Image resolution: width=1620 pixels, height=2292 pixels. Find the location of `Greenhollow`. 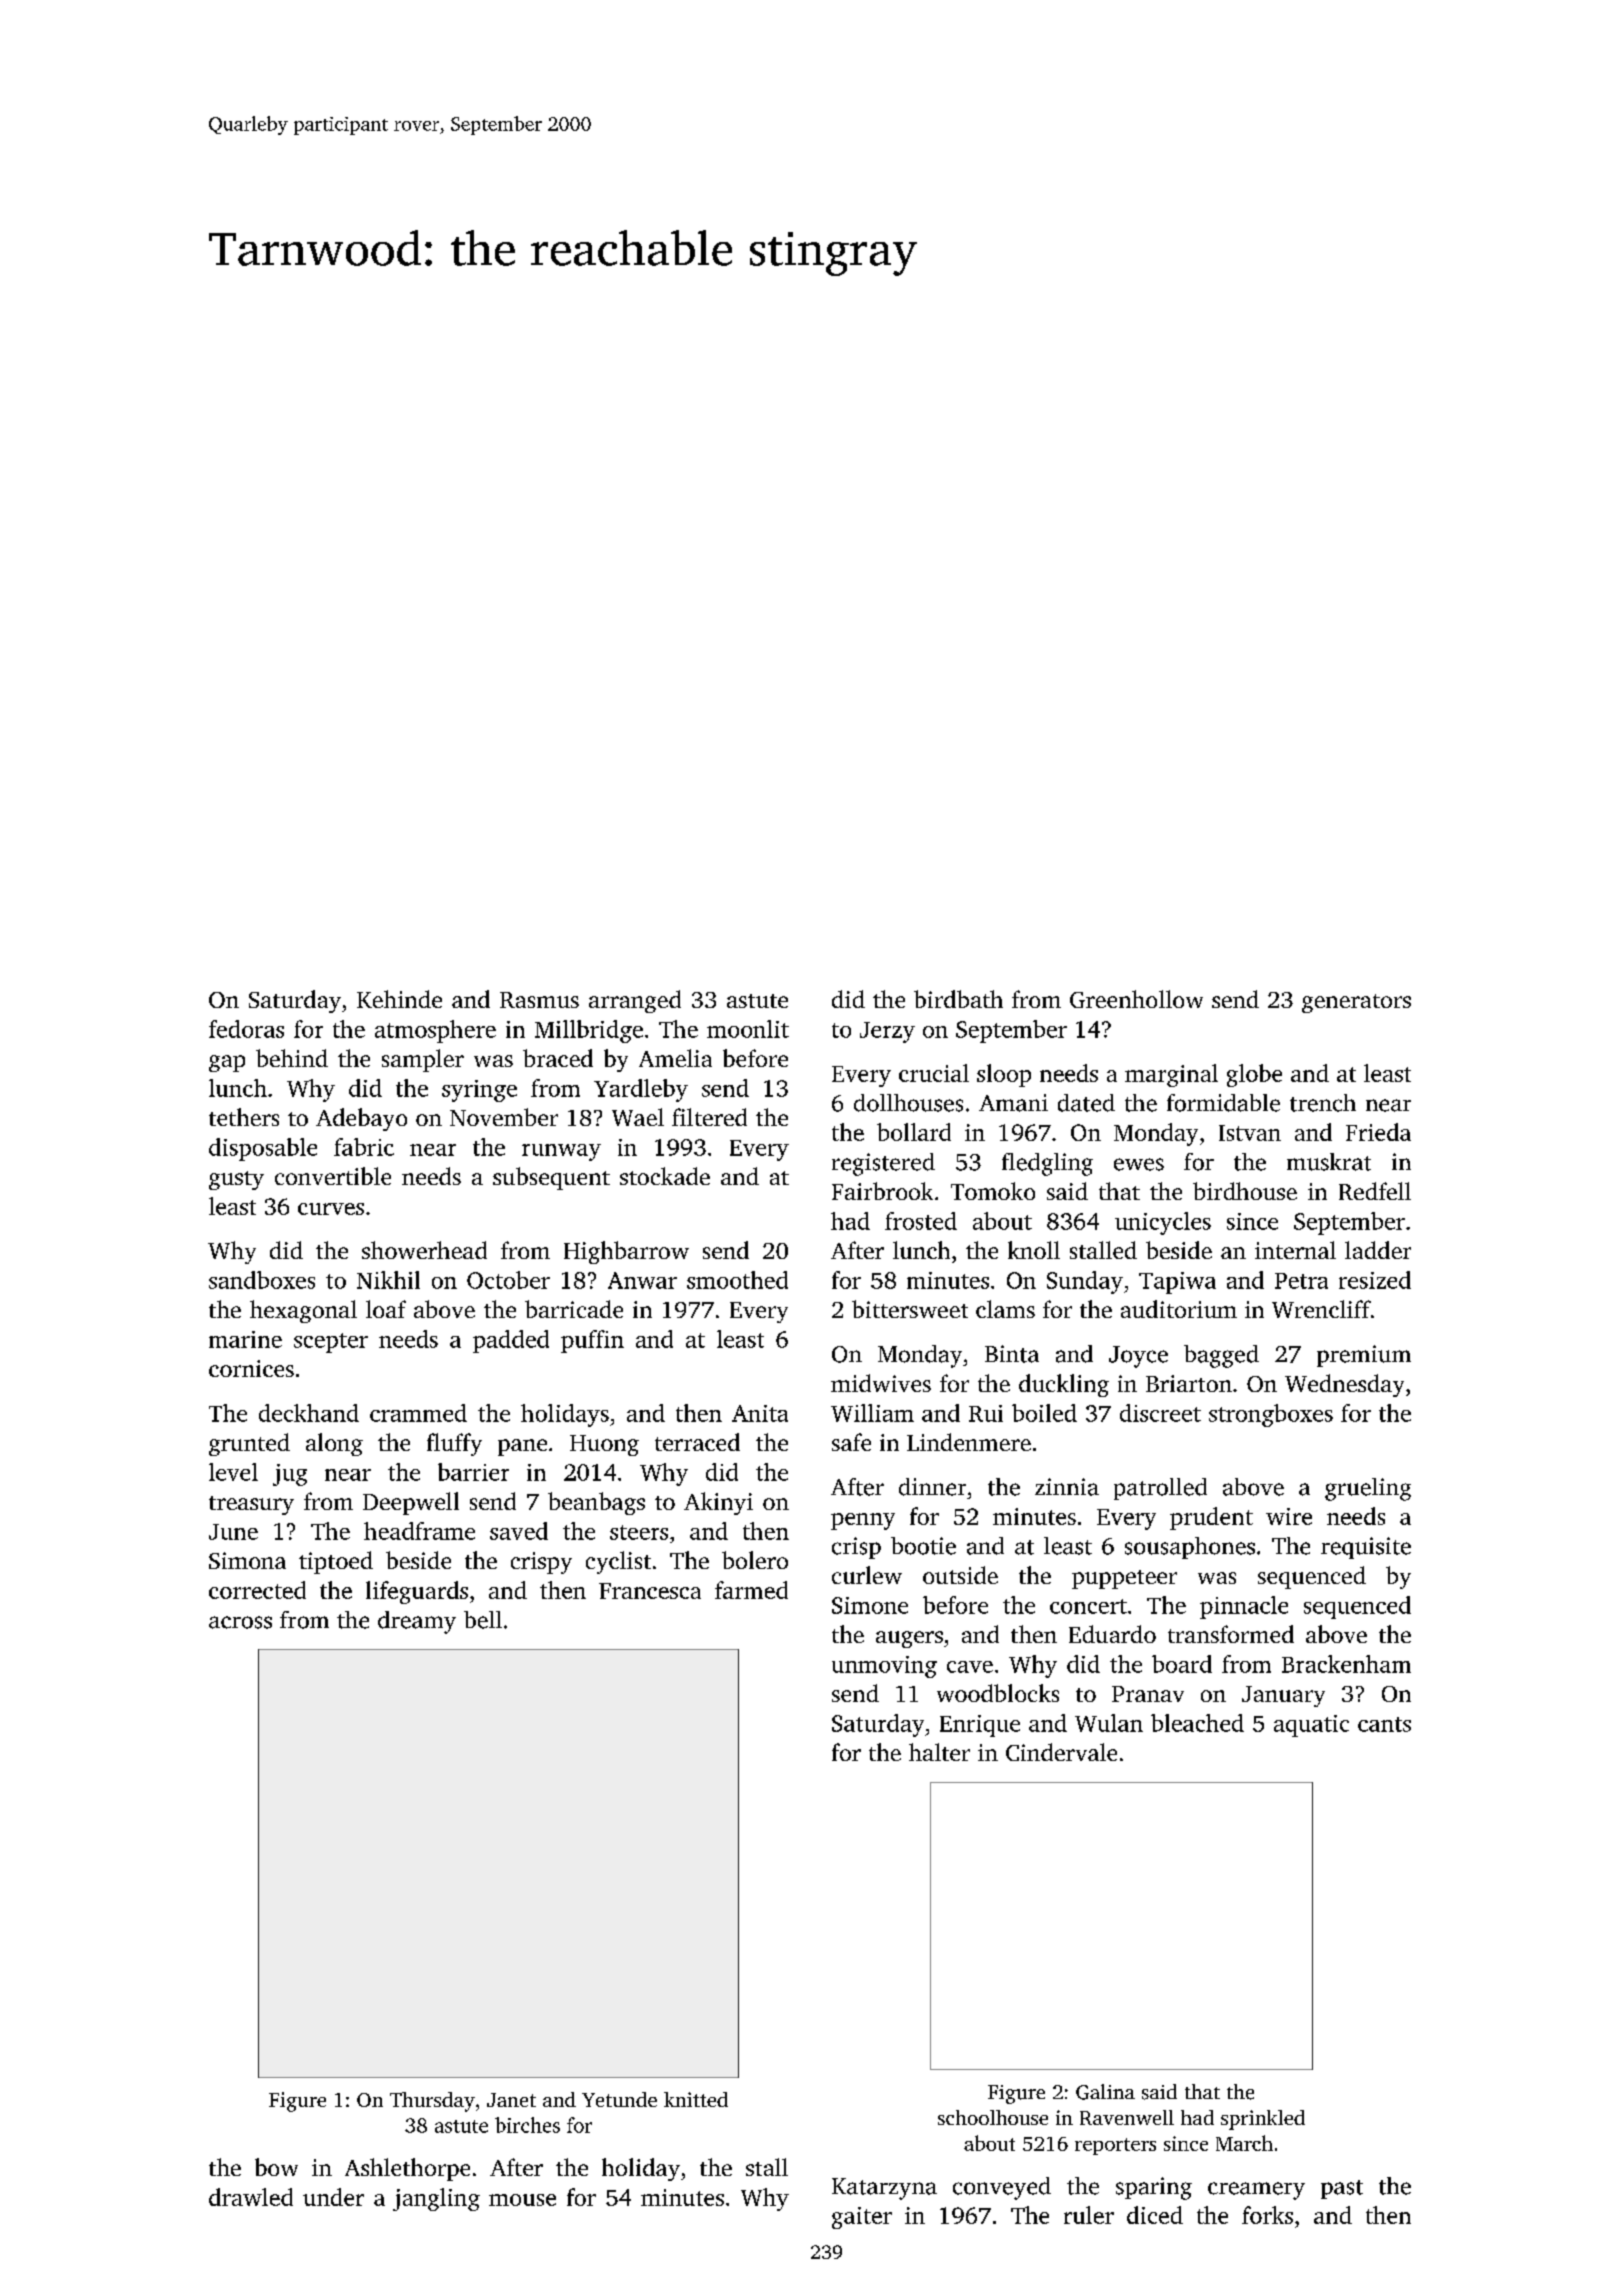

Greenhollow is located at coordinates (1136, 999).
